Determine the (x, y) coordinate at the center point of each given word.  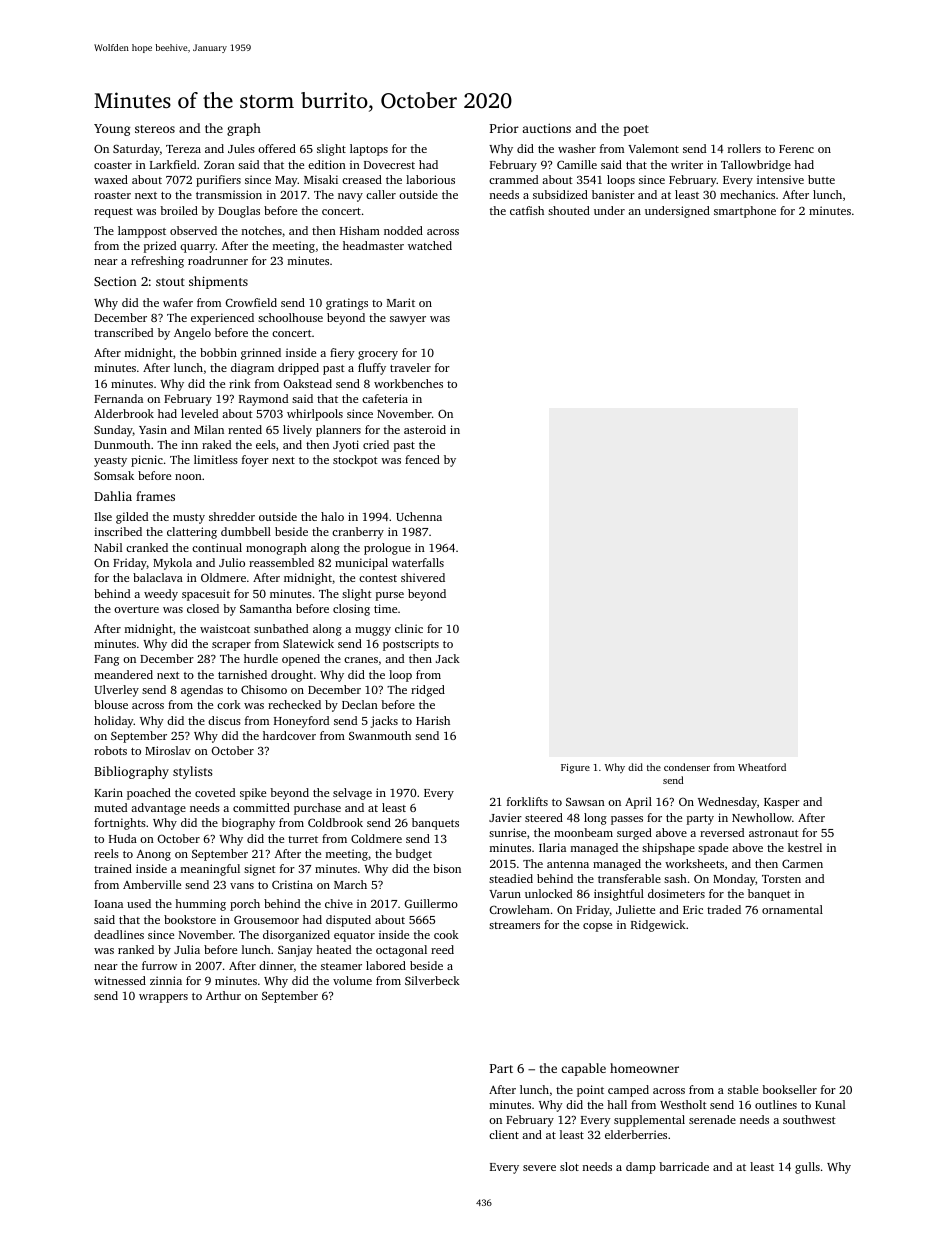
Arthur (223, 995)
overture (136, 609)
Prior (504, 128)
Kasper (782, 803)
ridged (428, 691)
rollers (744, 148)
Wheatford (762, 767)
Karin (108, 792)
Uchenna (419, 516)
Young (112, 130)
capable (583, 1069)
